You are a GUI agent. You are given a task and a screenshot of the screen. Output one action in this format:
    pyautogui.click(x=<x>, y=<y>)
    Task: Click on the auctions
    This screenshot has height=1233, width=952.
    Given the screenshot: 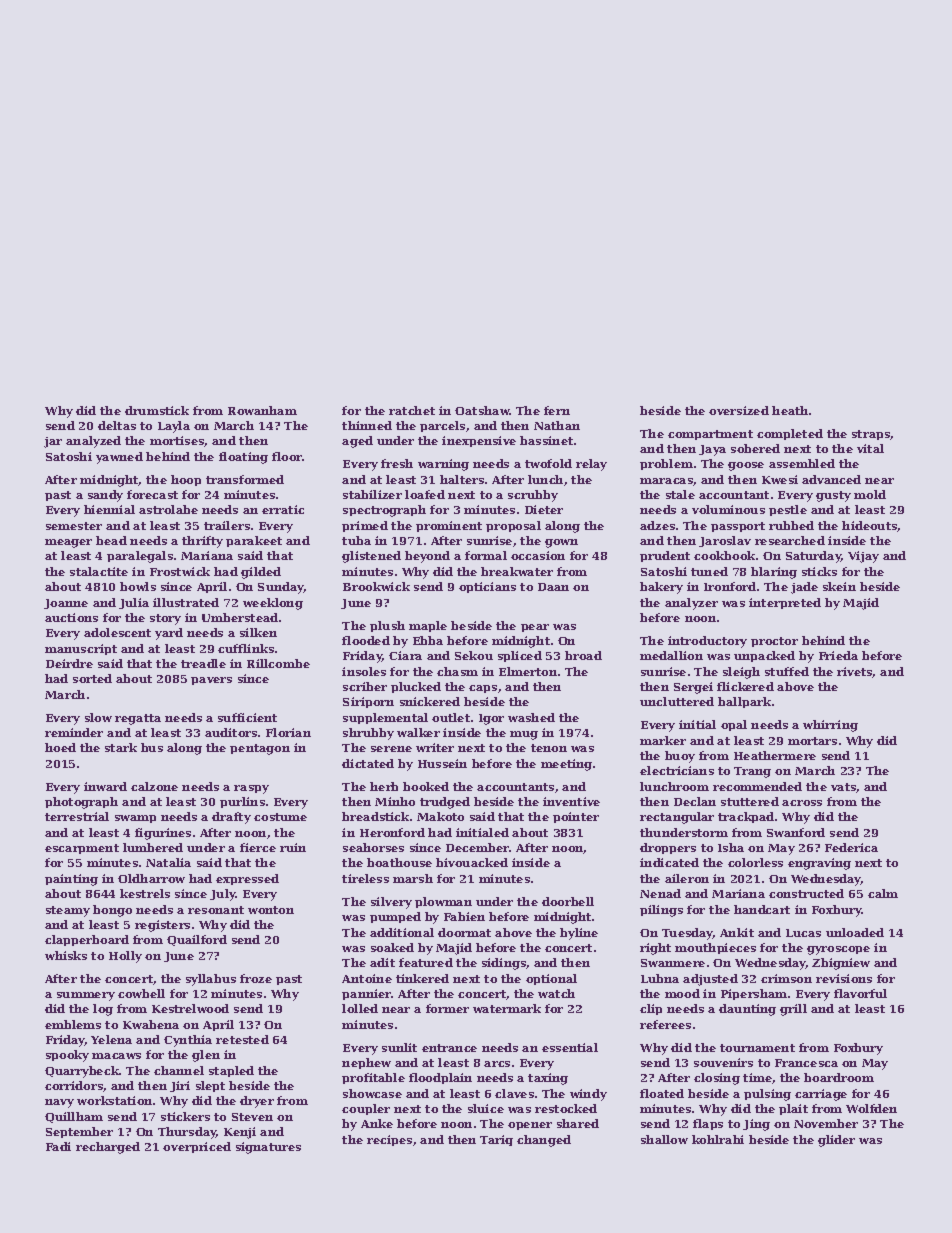 What is the action you would take?
    pyautogui.click(x=71, y=617)
